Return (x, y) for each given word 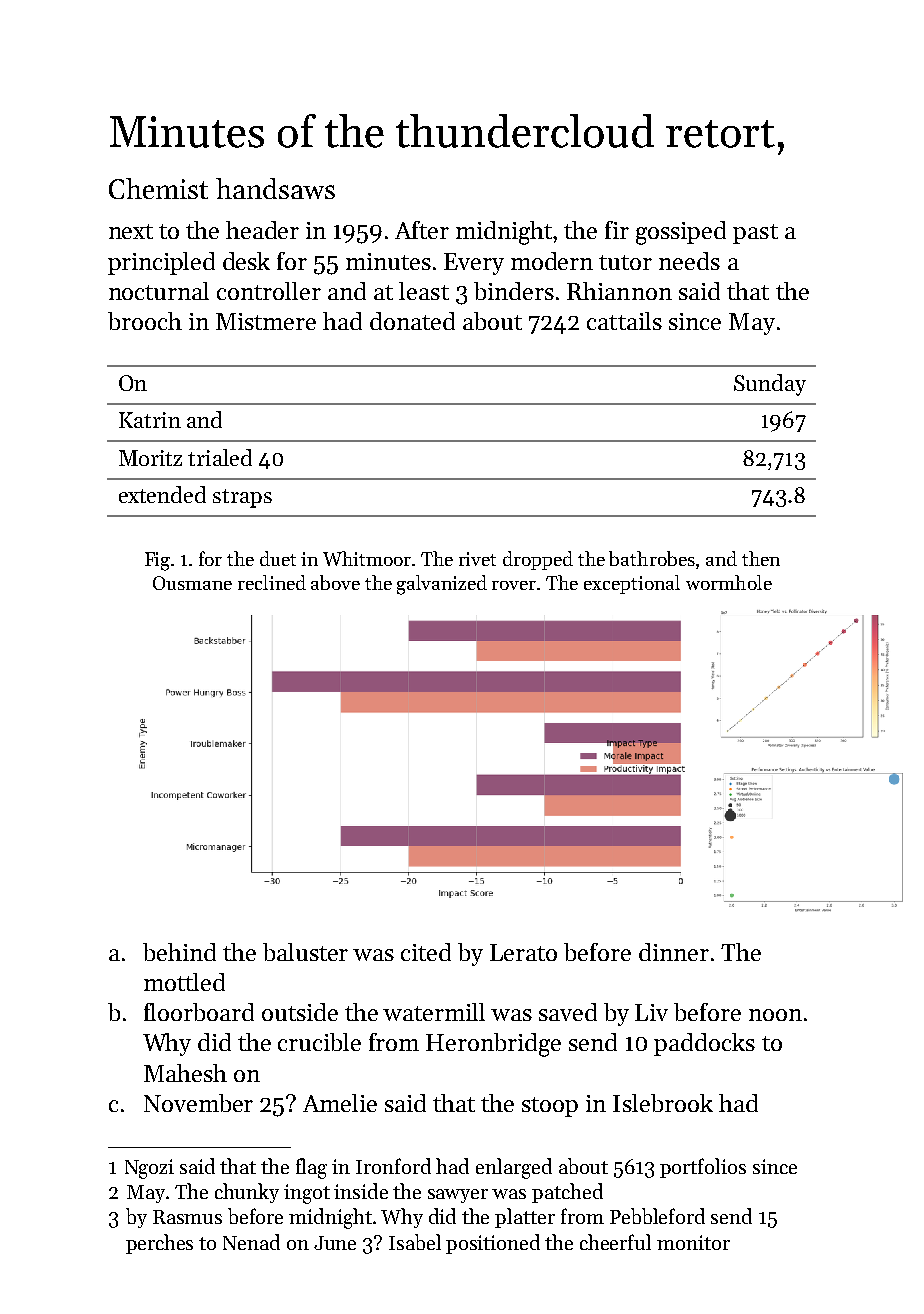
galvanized (442, 585)
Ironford (393, 1166)
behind (179, 952)
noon (775, 1015)
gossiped (681, 233)
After (422, 230)
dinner (674, 952)
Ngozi (149, 1169)
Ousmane (192, 583)
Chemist (158, 188)
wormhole (729, 582)
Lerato (523, 952)
